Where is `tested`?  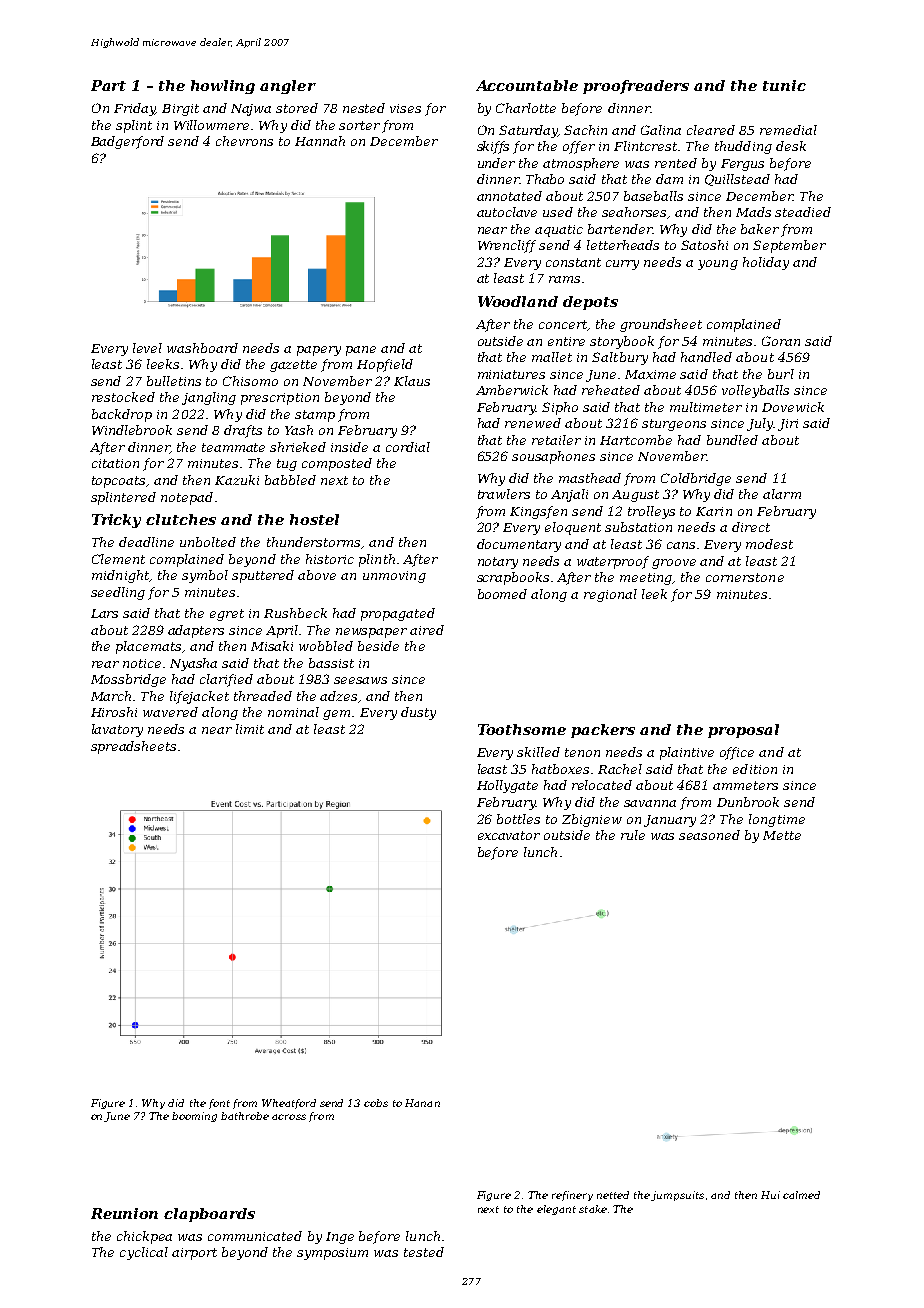 tested is located at coordinates (424, 1252).
